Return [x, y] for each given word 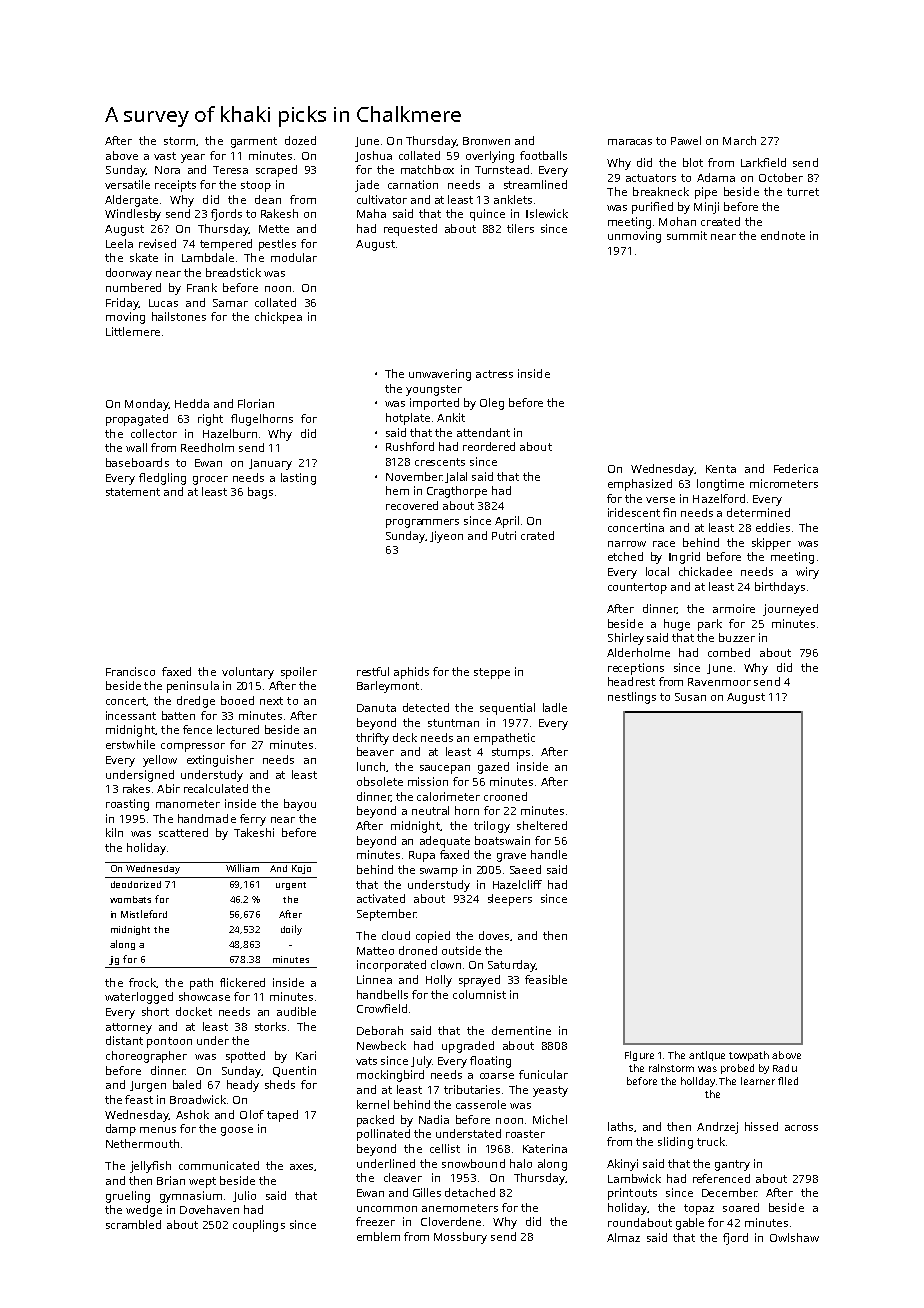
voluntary [248, 673]
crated [537, 535]
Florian [256, 403]
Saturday [512, 966]
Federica [796, 468]
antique [707, 1056]
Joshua [373, 156]
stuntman [453, 723]
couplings [259, 1226]
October [781, 177]
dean [268, 199]
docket [194, 1011]
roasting [127, 805]
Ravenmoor [719, 682]
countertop [637, 588]
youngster [434, 390]
